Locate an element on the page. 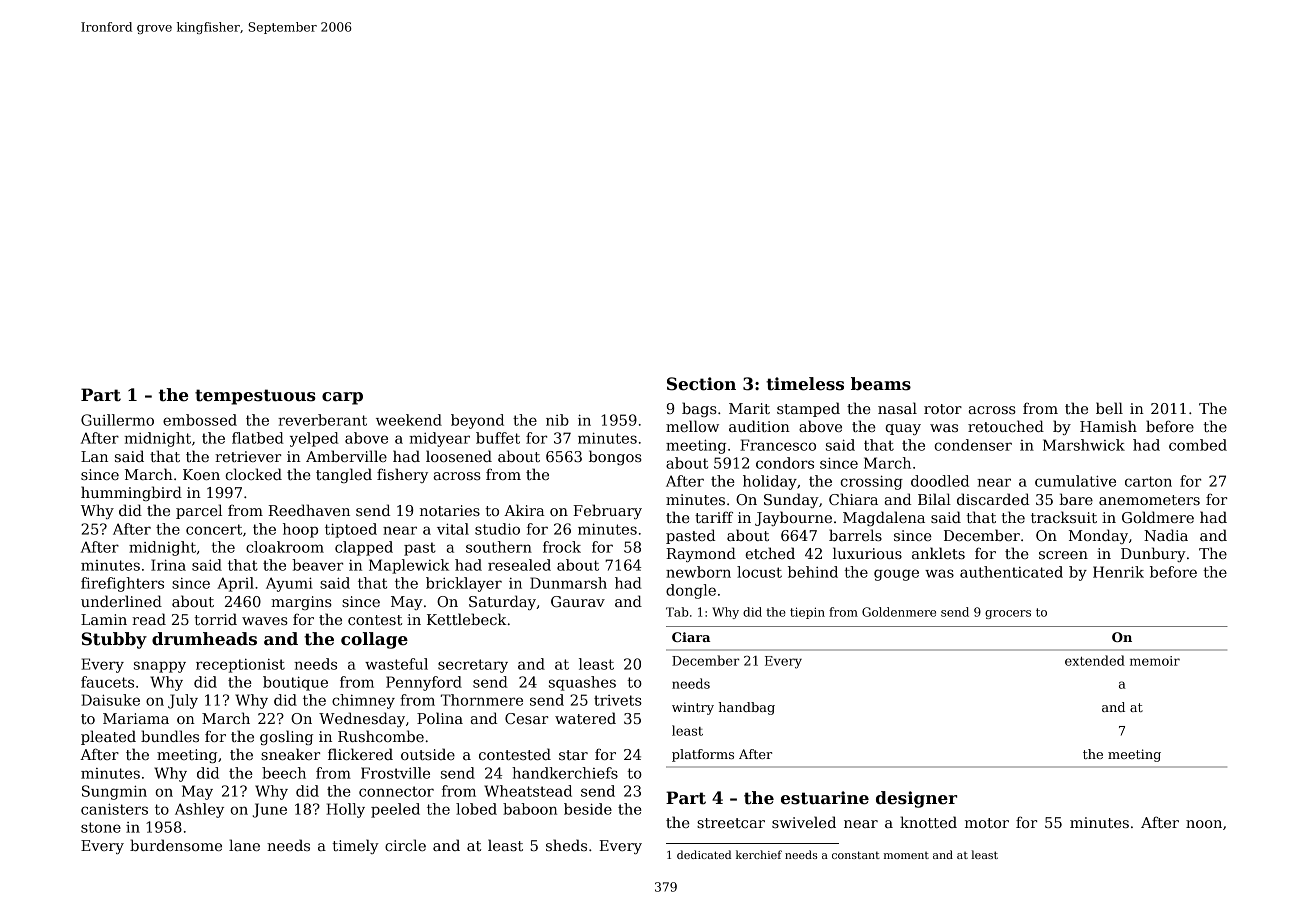  tempestuous is located at coordinates (255, 397).
